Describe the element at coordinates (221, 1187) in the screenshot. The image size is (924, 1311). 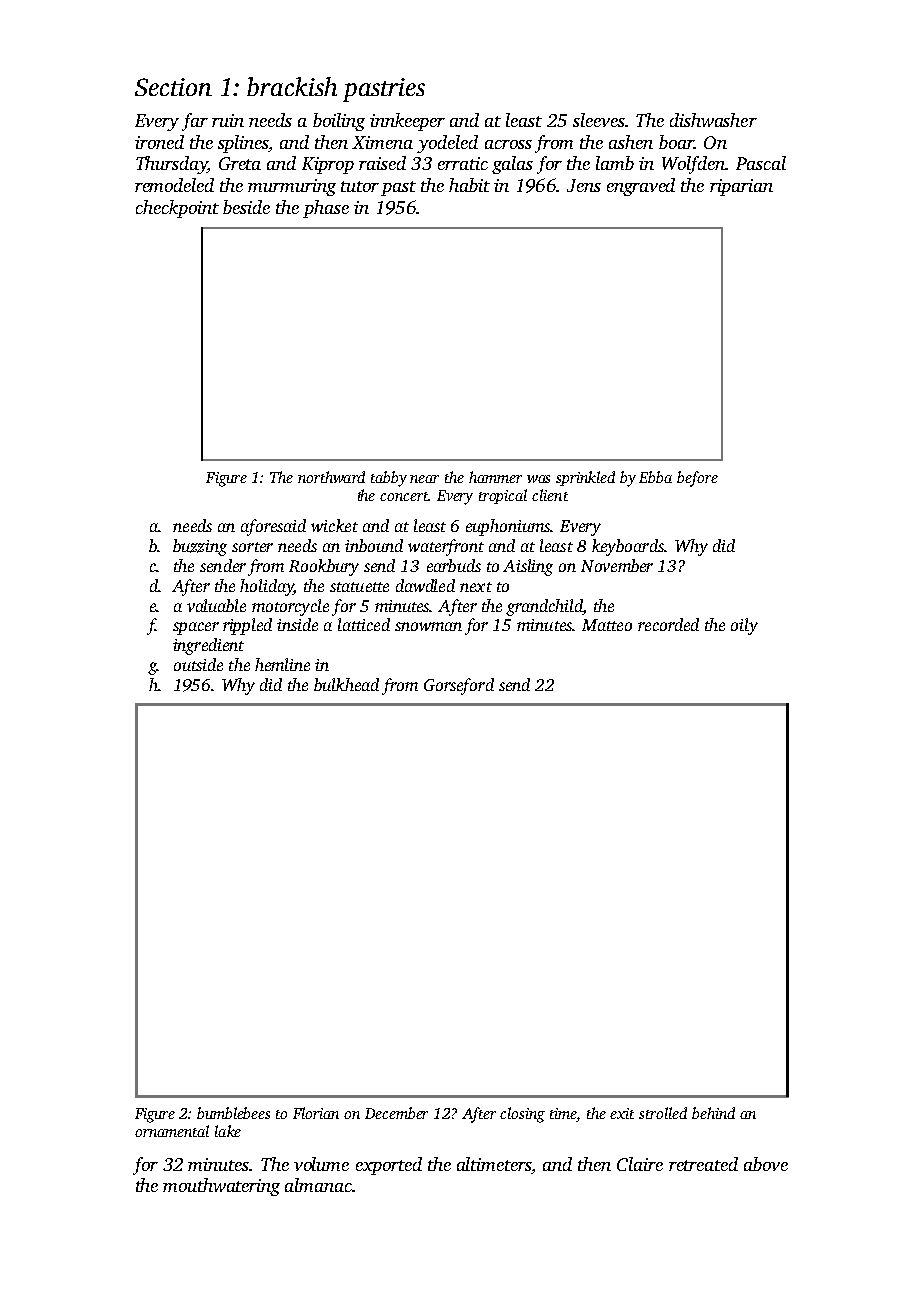
I see `mouthwatering` at that location.
